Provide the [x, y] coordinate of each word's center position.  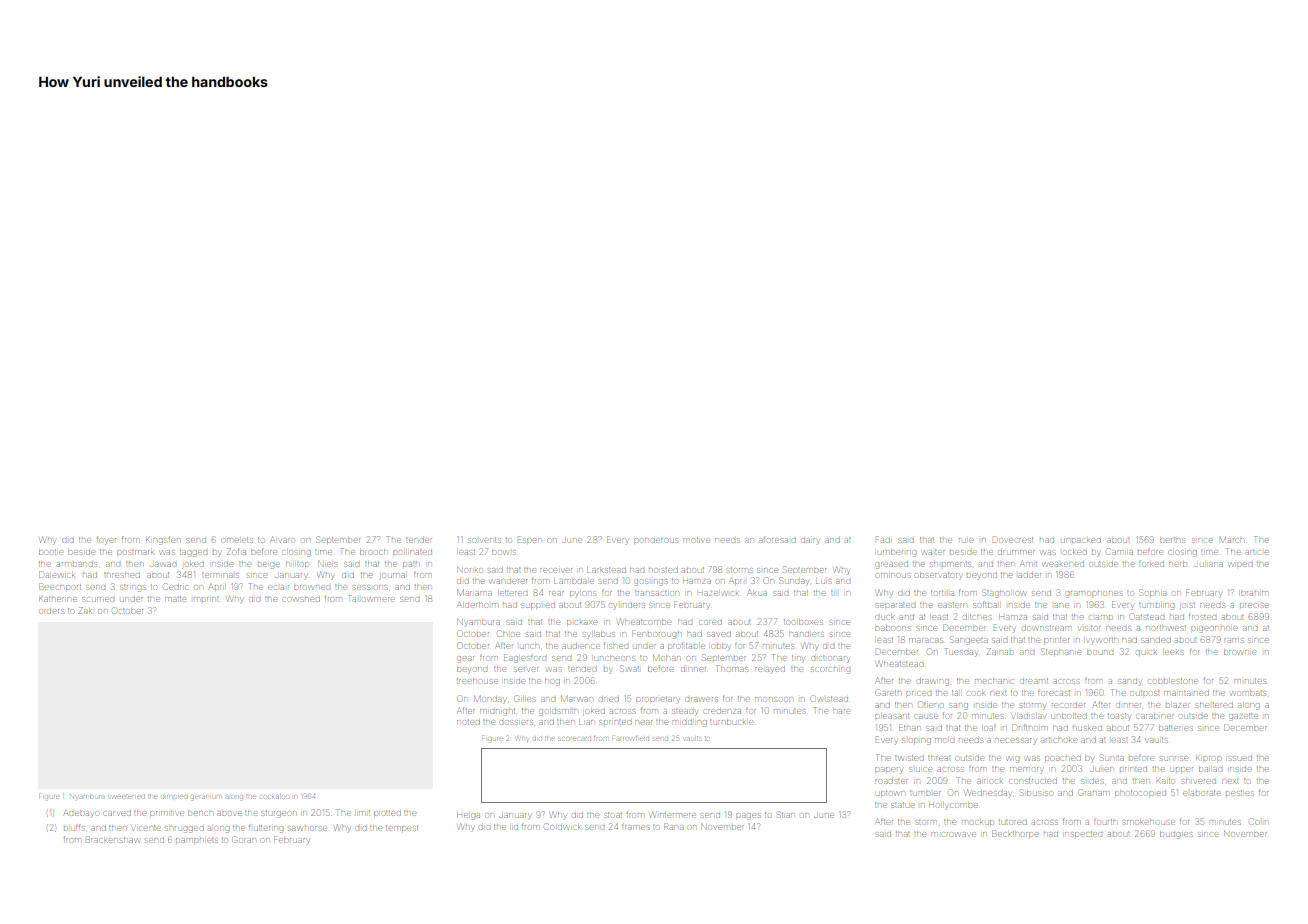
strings [133, 588]
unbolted [1069, 716]
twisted [909, 758]
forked [1151, 564]
